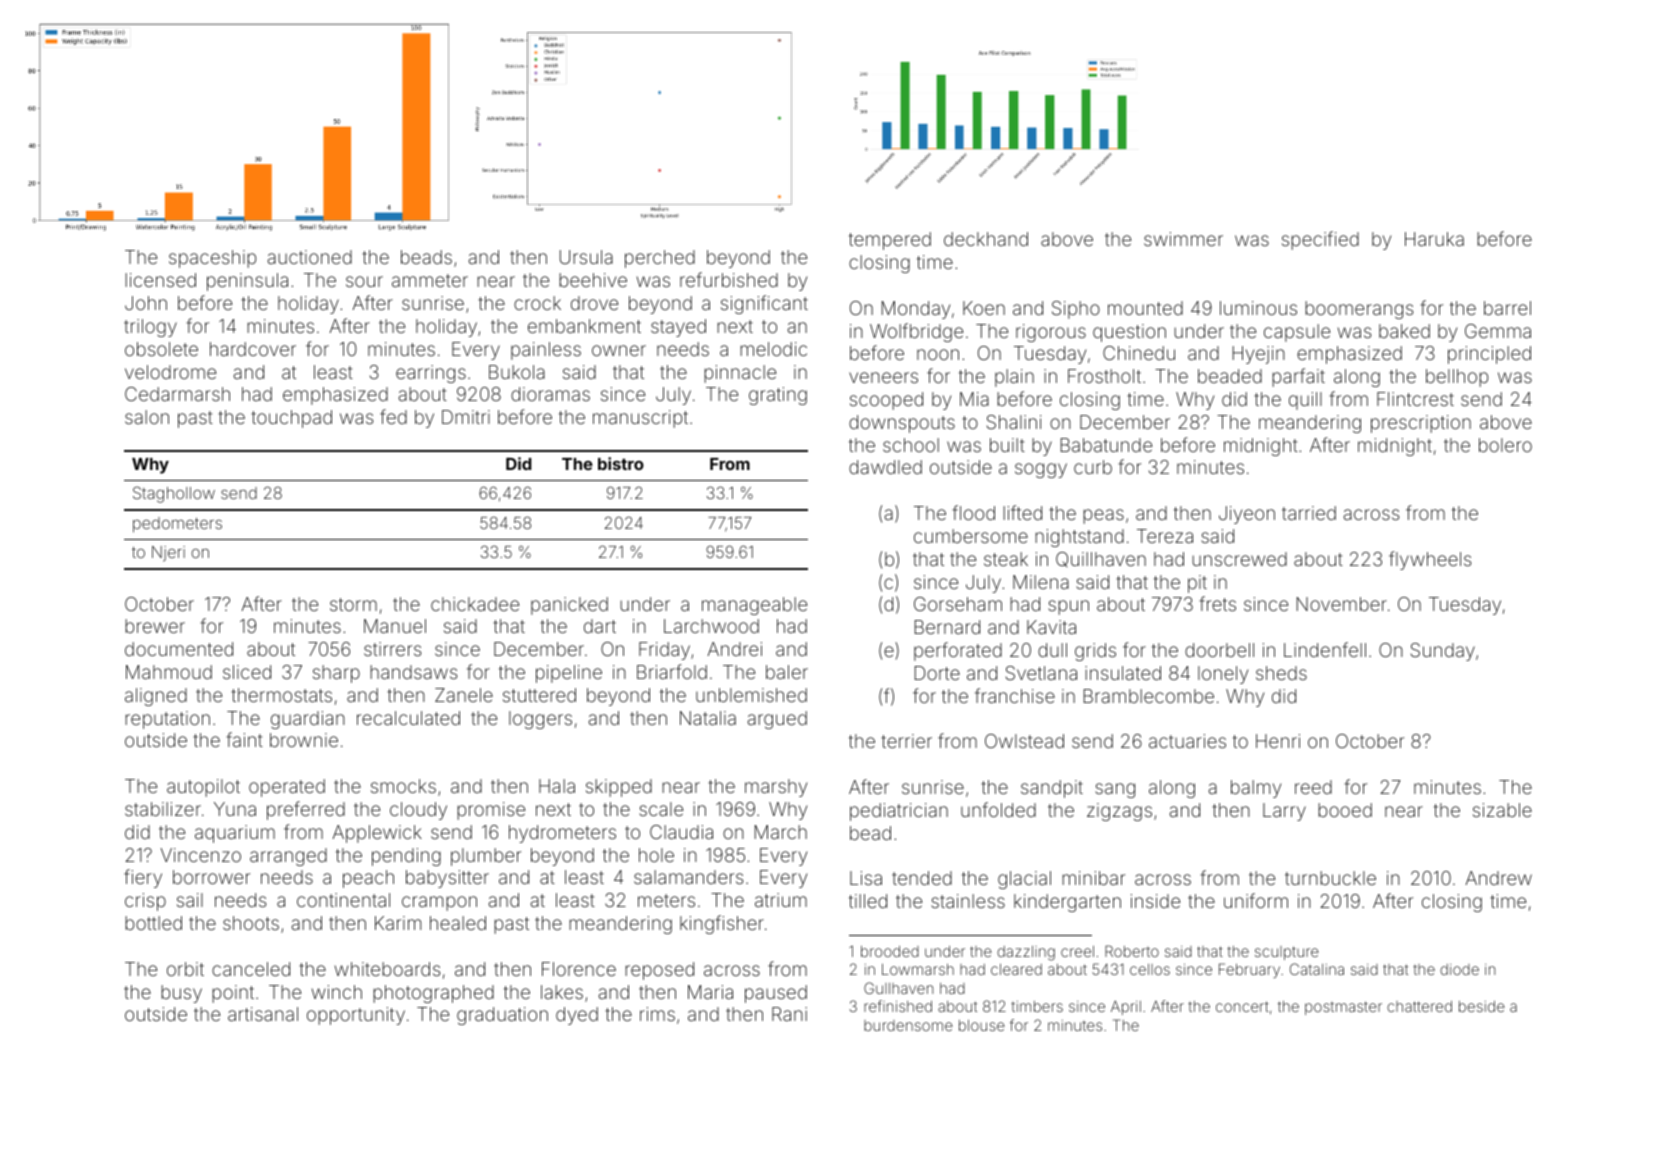 Image resolution: width=1657 pixels, height=1171 pixels. What do you see at coordinates (1247, 515) in the screenshot?
I see `Jiyeon` at bounding box center [1247, 515].
